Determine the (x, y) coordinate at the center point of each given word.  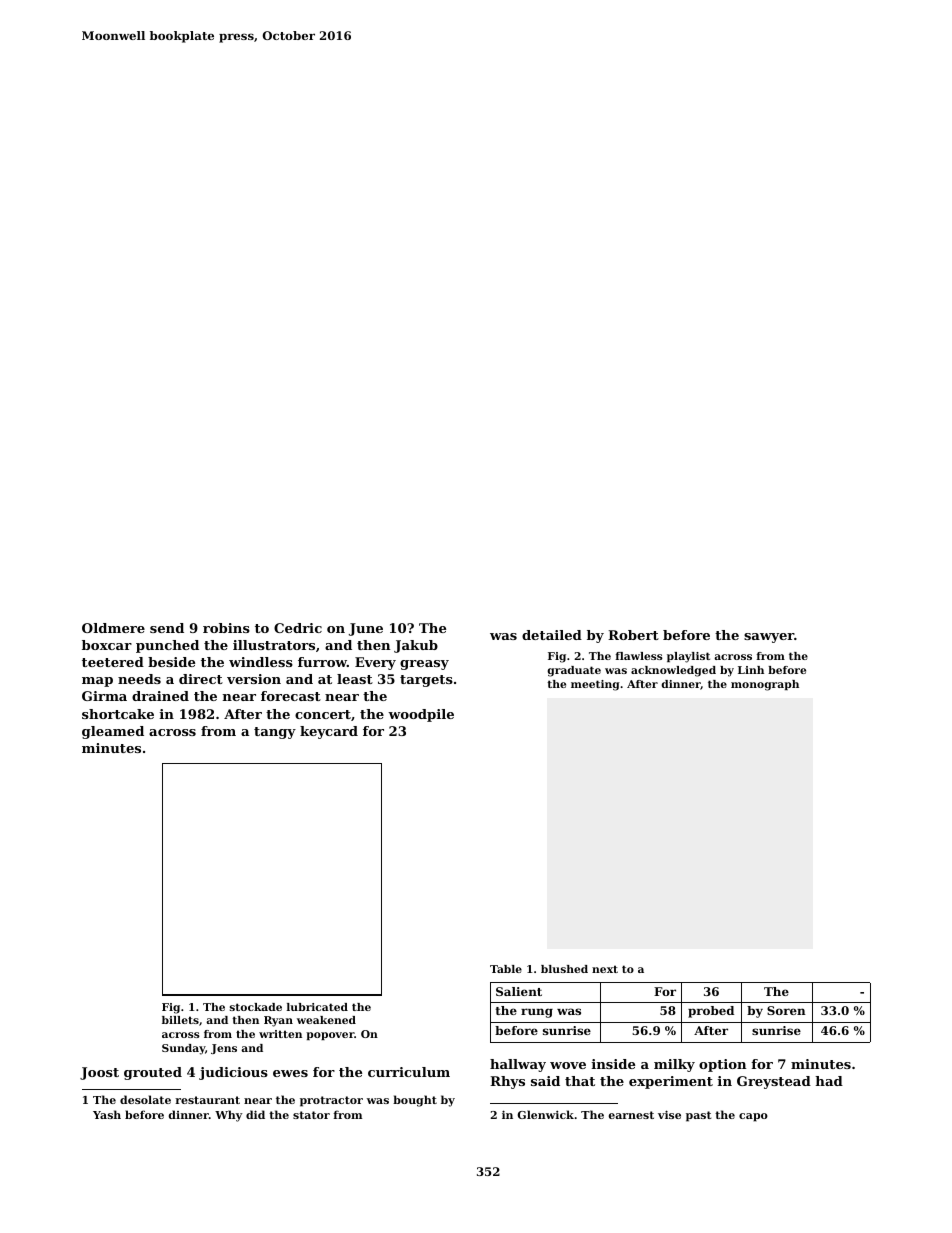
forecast (291, 696)
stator (311, 1115)
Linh (751, 670)
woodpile (421, 715)
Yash (107, 1114)
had (829, 1081)
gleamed (113, 732)
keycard (329, 732)
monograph (765, 685)
